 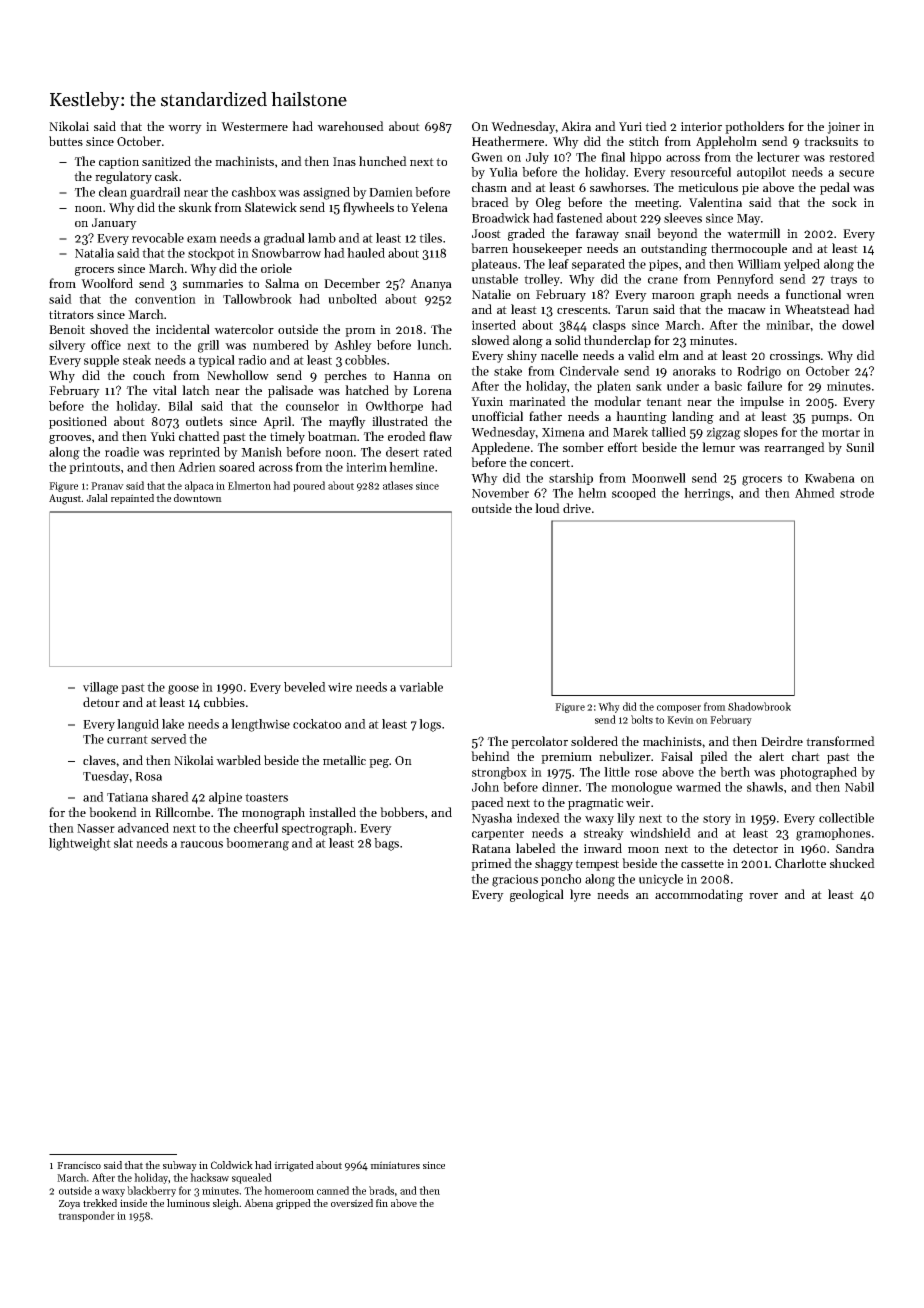 I want to click on percolator, so click(x=539, y=742).
